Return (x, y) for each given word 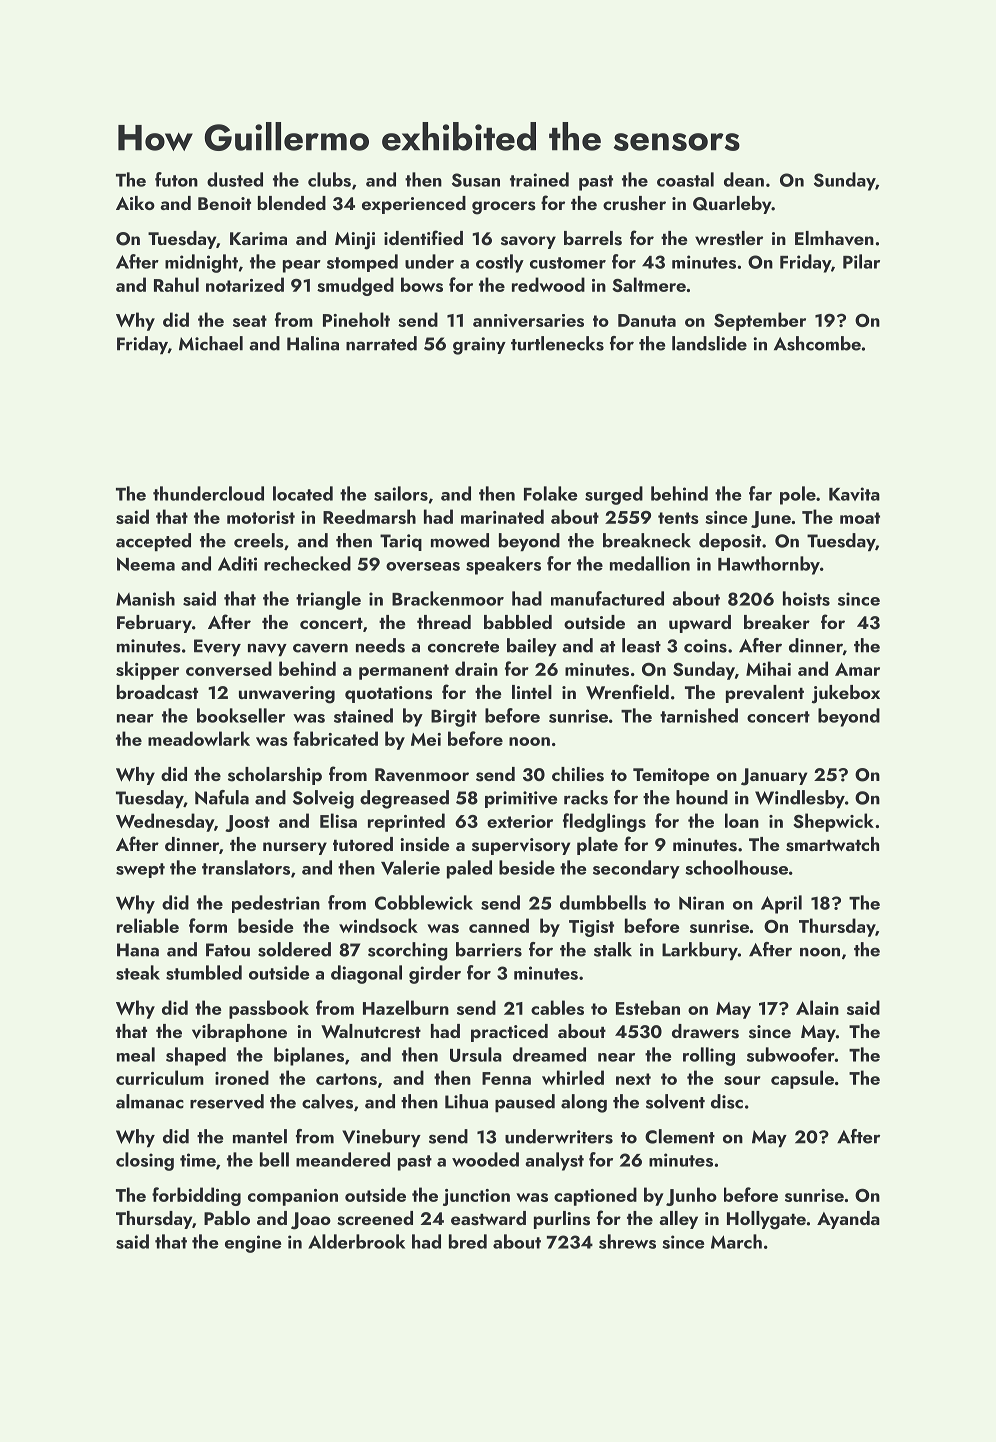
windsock (378, 925)
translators (246, 867)
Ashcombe (817, 343)
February (154, 624)
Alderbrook (356, 1241)
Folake (550, 493)
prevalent (765, 694)
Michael (211, 343)
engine (253, 1244)
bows (422, 284)
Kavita (854, 494)
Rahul (176, 284)
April (781, 904)
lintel (532, 692)
